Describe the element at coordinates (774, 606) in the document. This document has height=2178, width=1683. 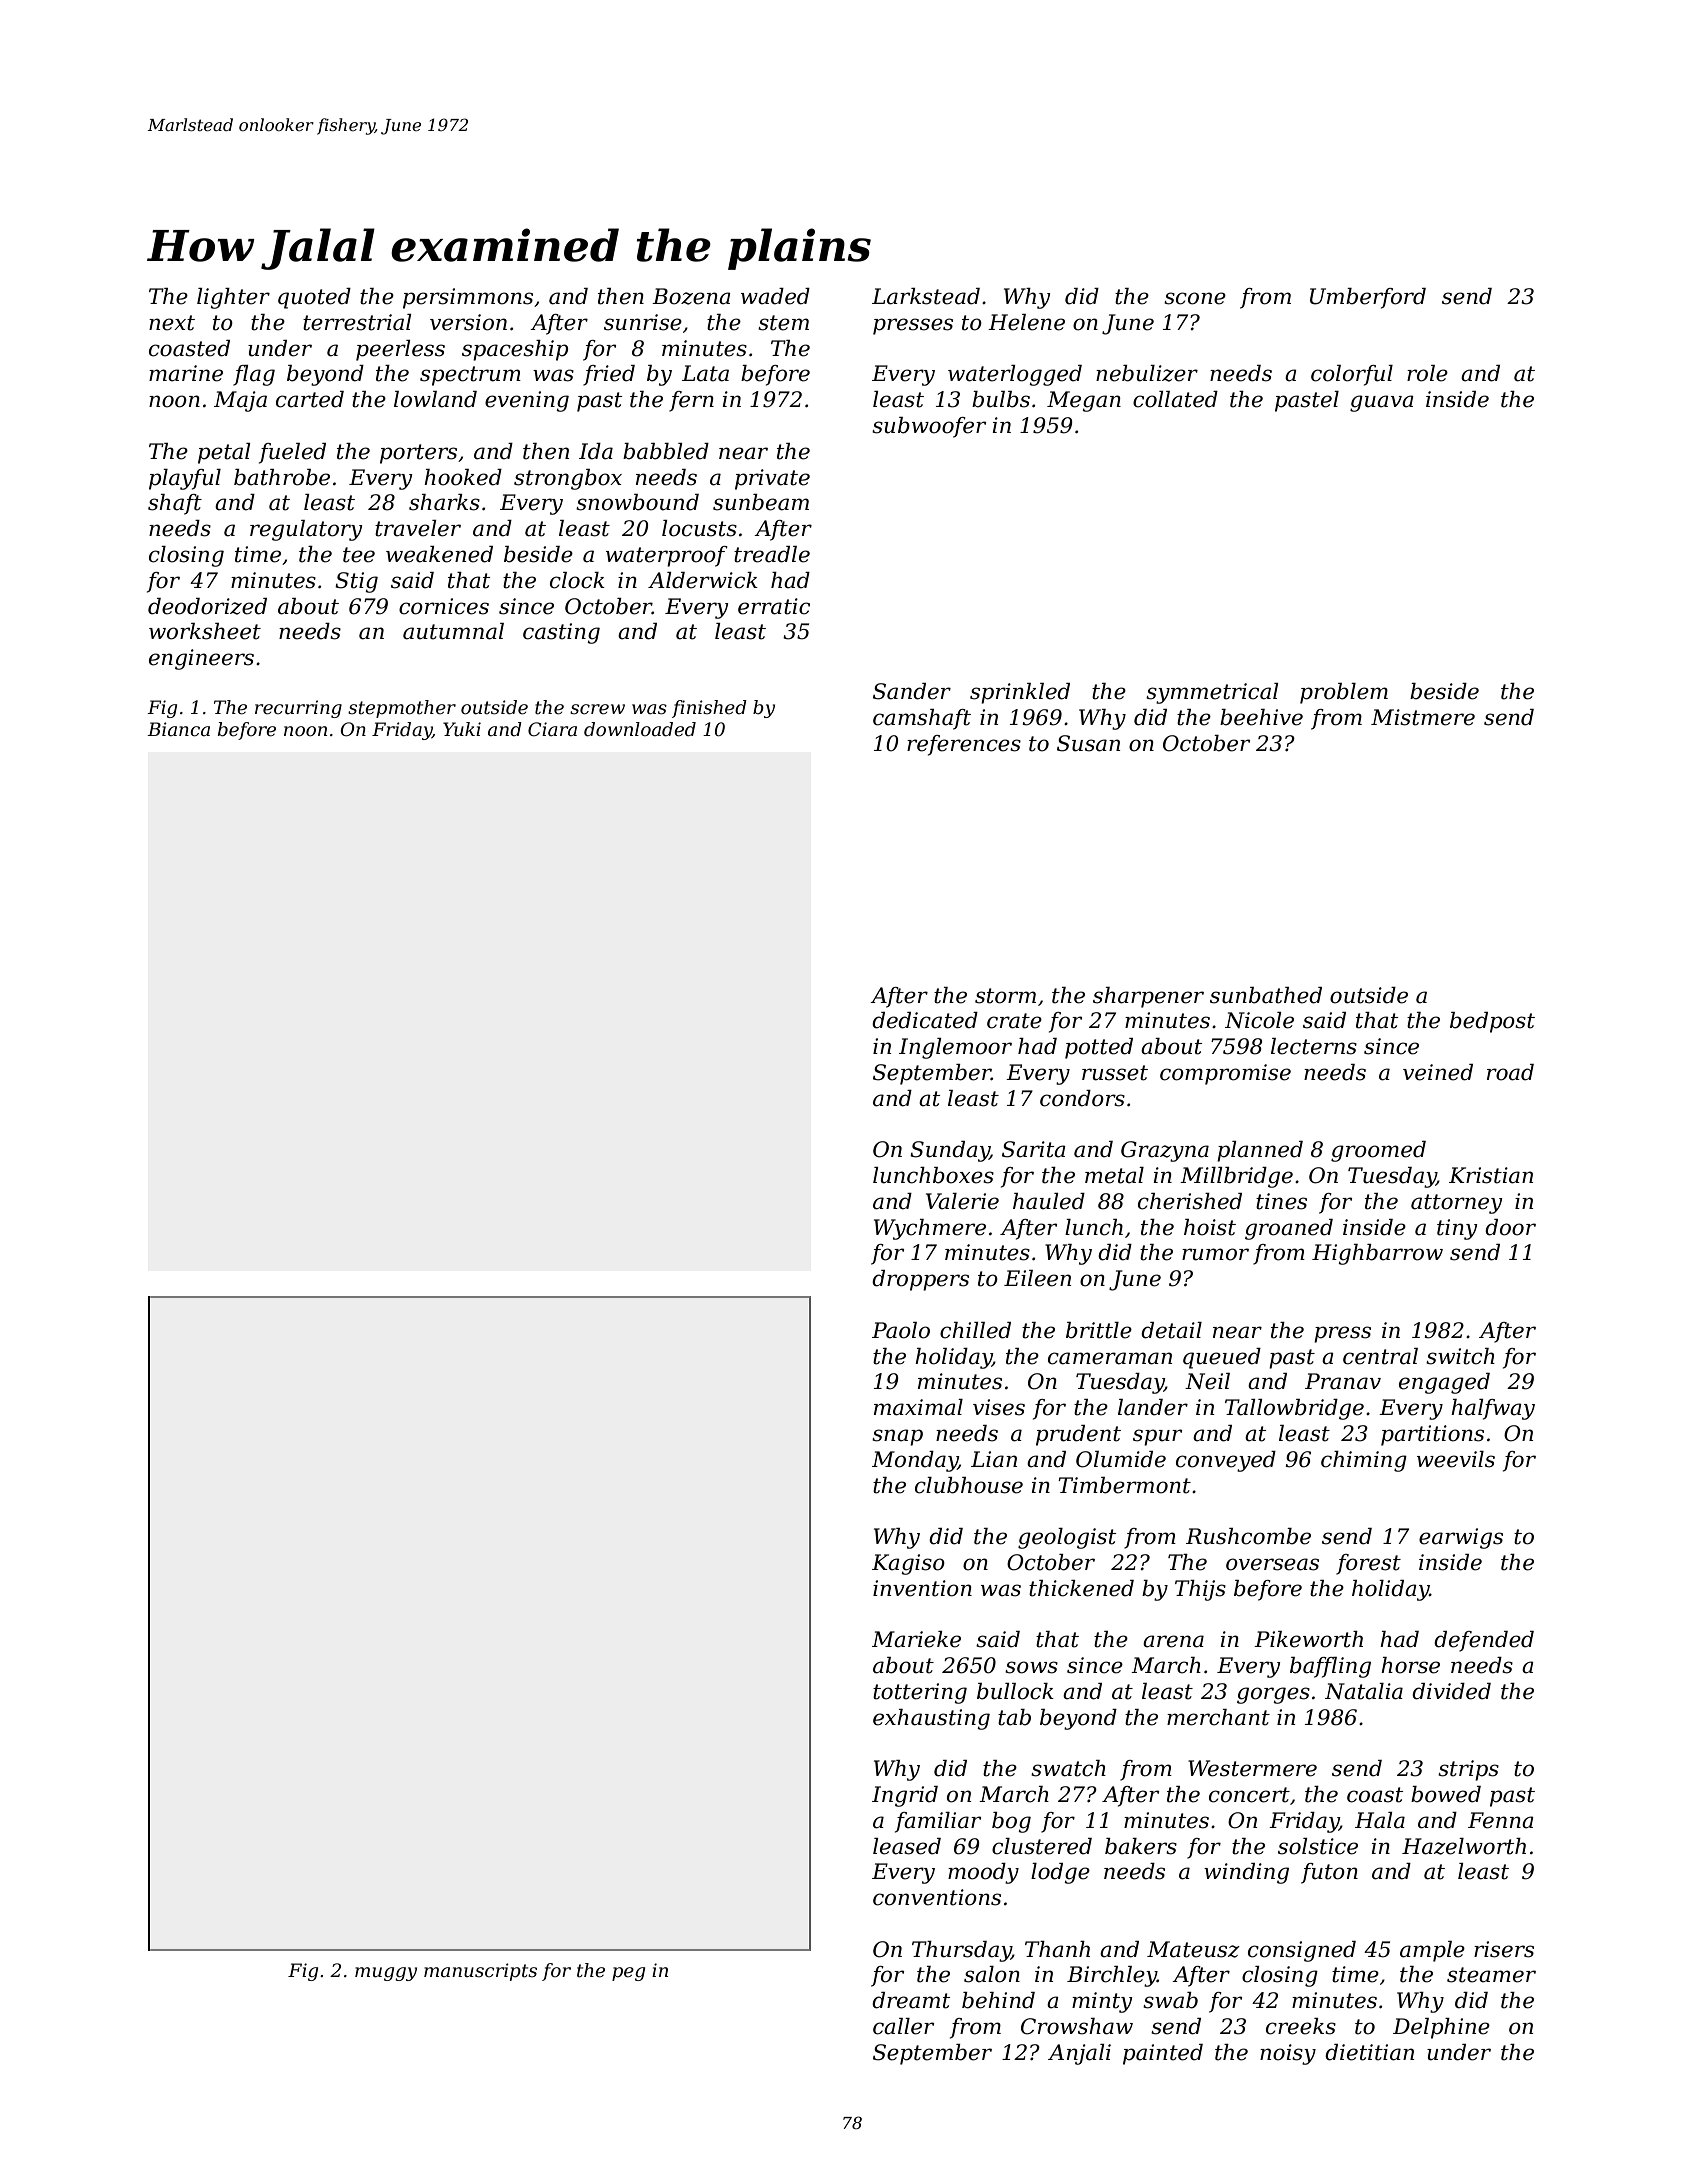
I see `erratic` at that location.
